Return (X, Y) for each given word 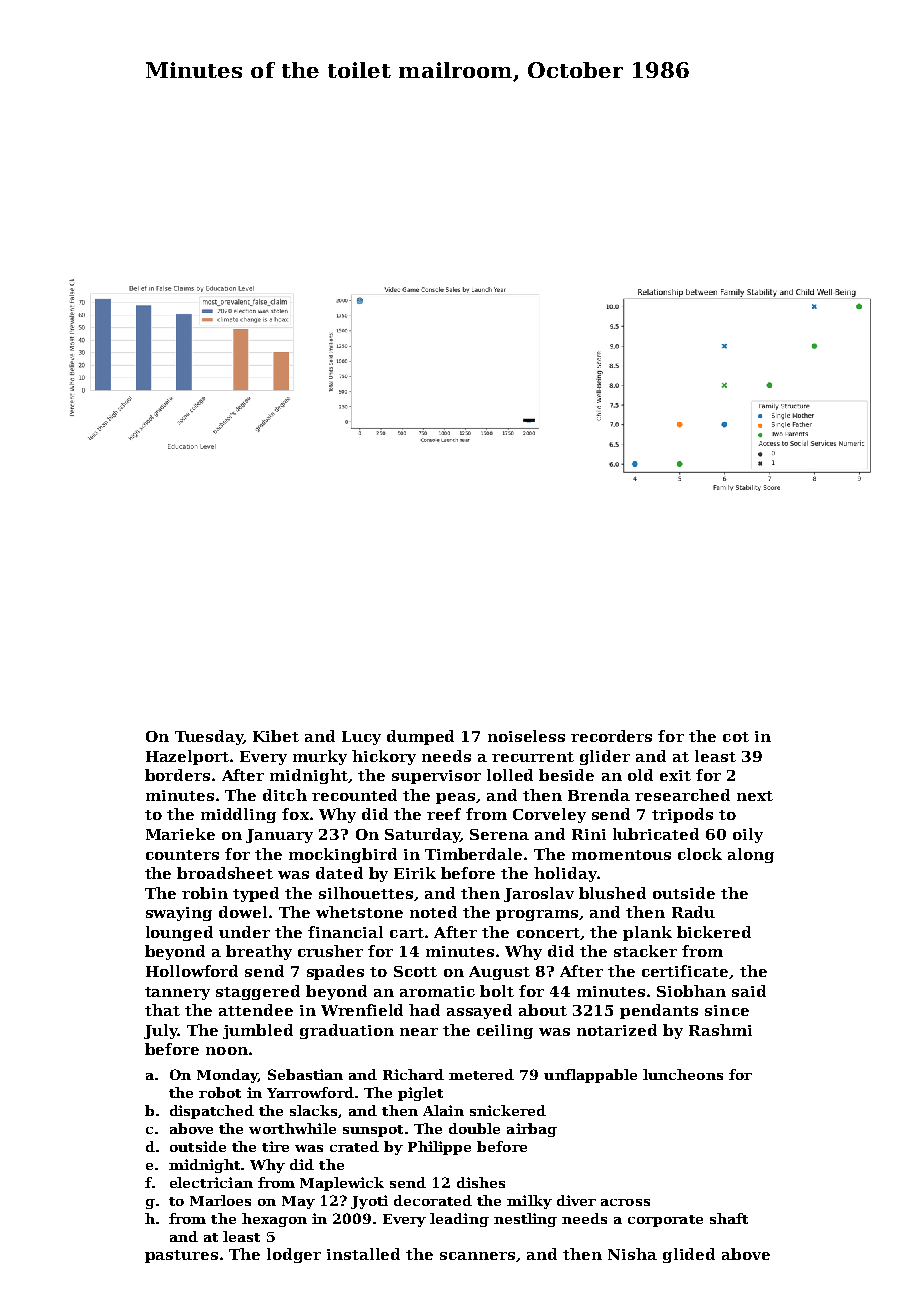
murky (320, 757)
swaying (179, 914)
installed (363, 1254)
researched (682, 795)
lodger (294, 1255)
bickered (714, 932)
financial (345, 932)
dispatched (212, 1112)
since (727, 1010)
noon (227, 1051)
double (474, 1128)
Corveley (549, 815)
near (419, 1032)
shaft (729, 1218)
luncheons (683, 1074)
